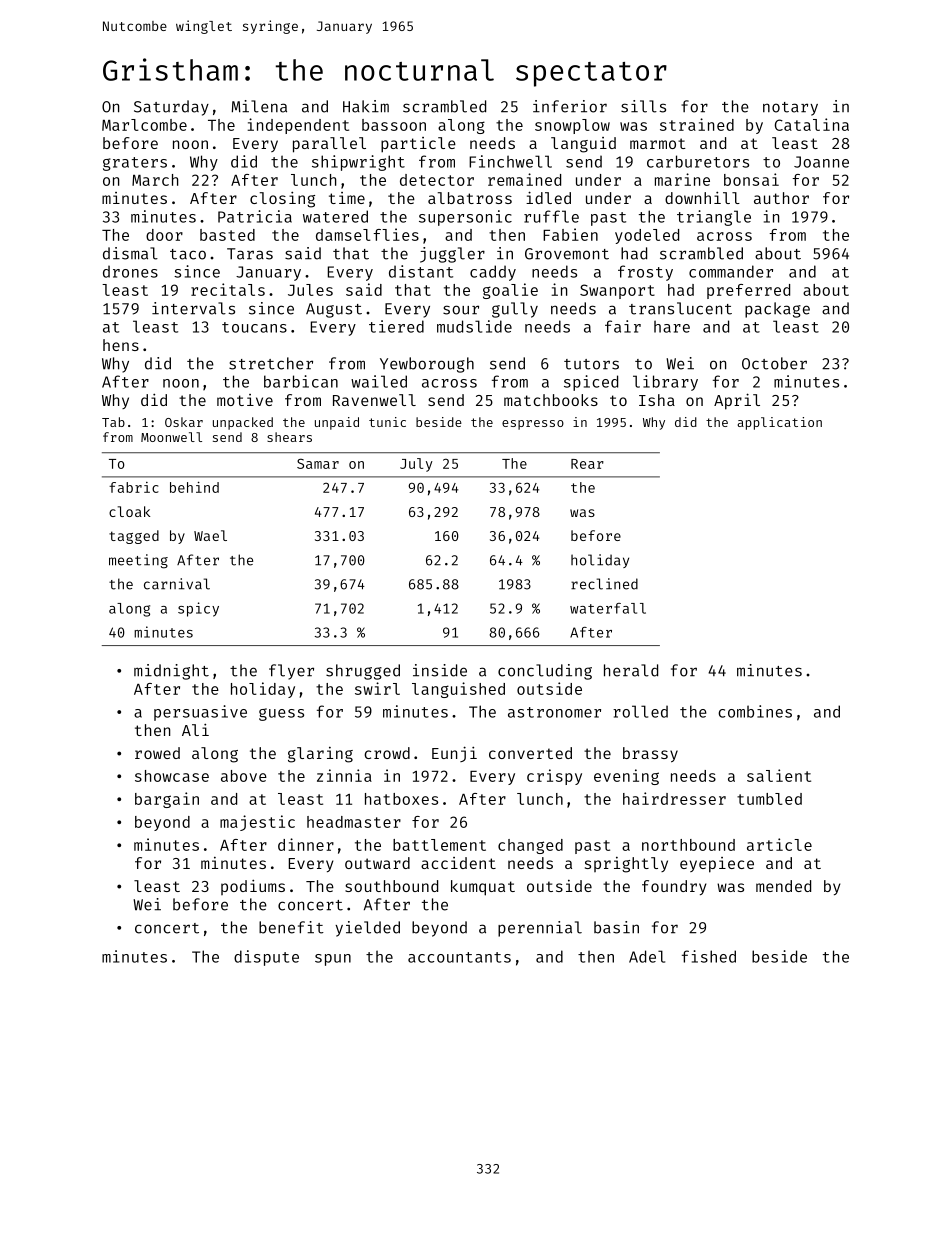  Describe the element at coordinates (167, 800) in the document. I see `bargain` at that location.
